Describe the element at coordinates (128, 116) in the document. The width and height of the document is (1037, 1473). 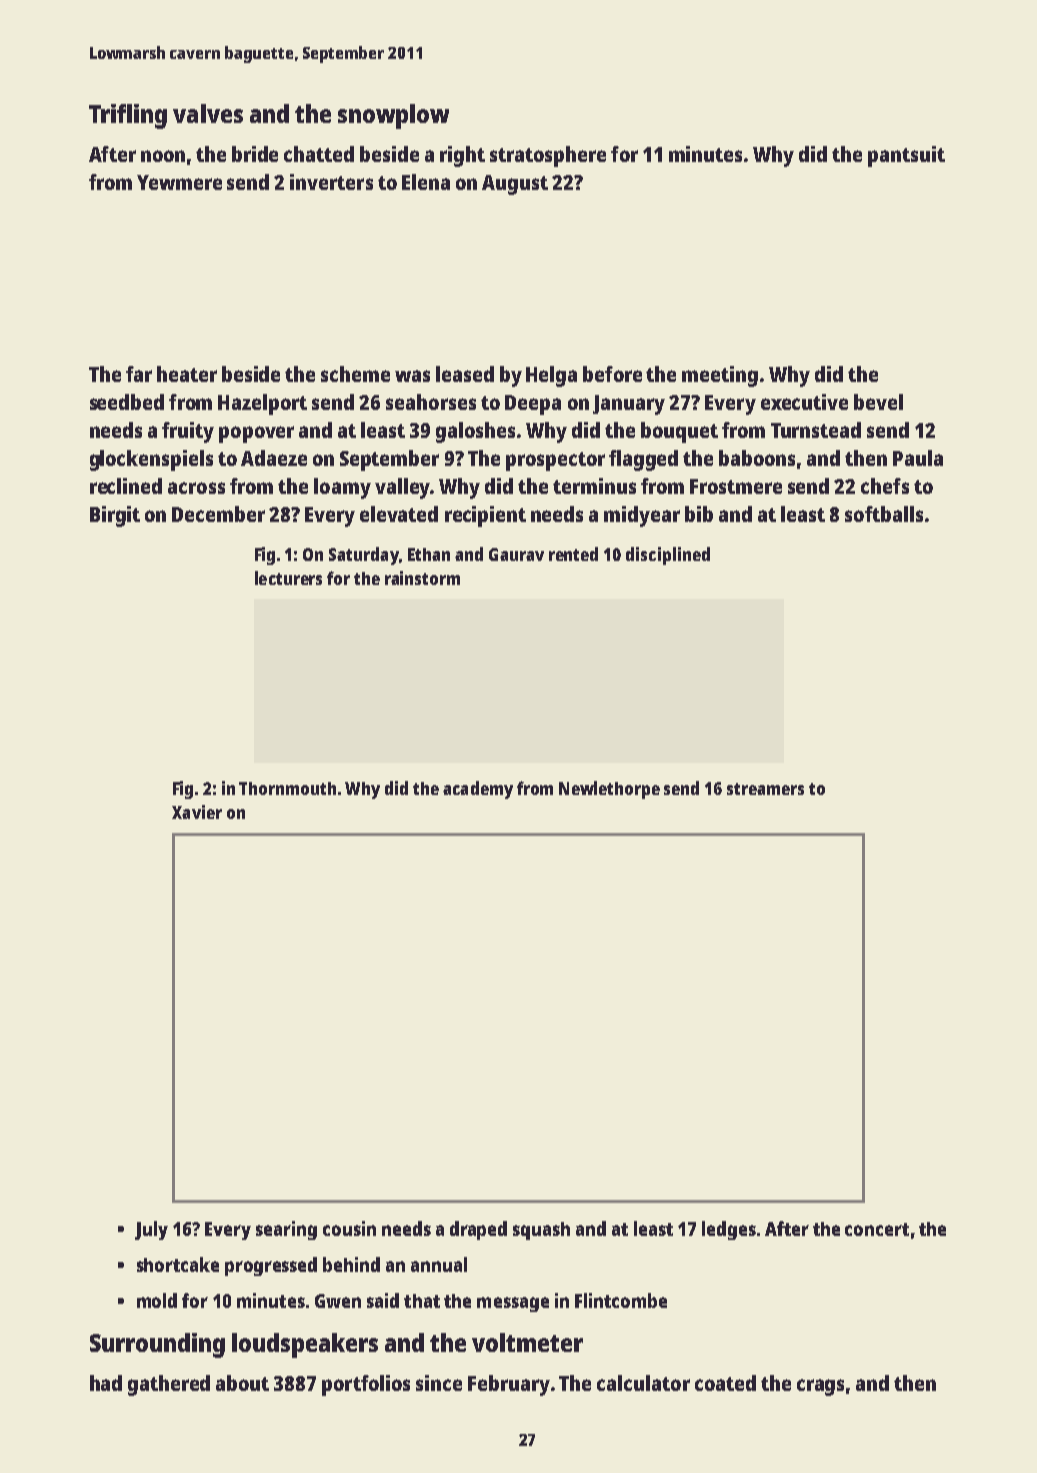
I see `Trifling` at that location.
